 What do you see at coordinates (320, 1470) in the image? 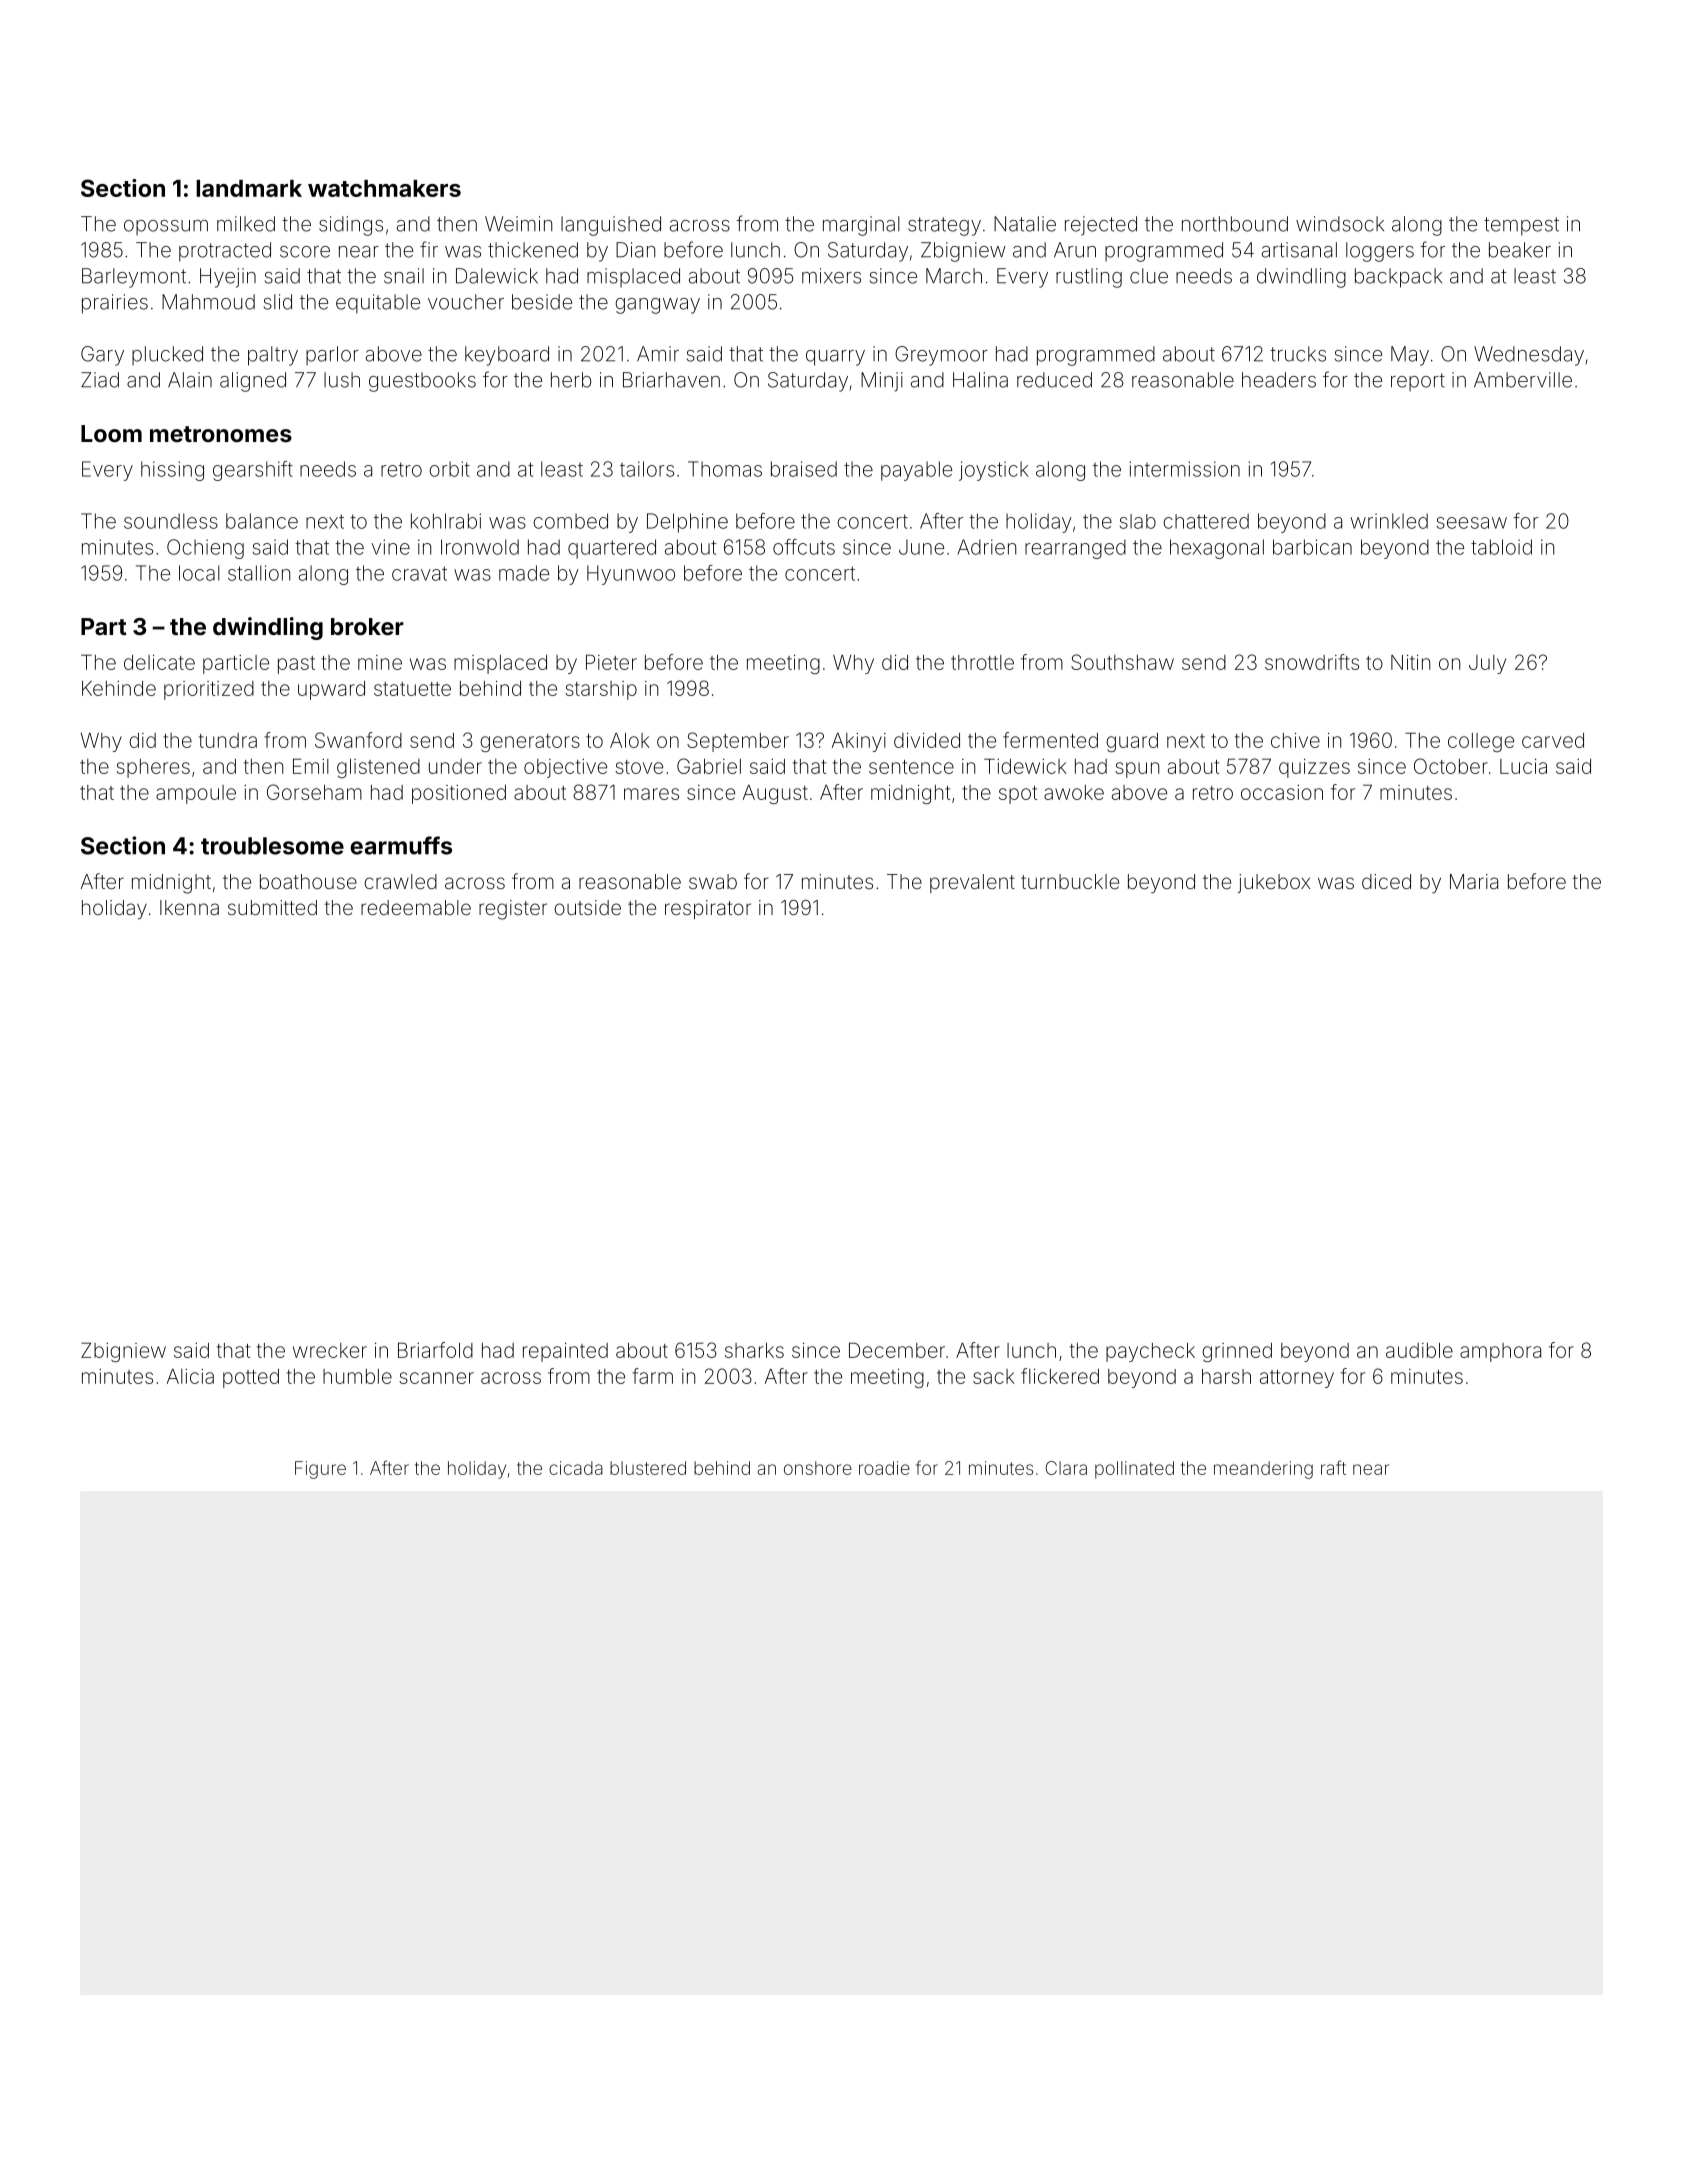
I see `Figure` at bounding box center [320, 1470].
